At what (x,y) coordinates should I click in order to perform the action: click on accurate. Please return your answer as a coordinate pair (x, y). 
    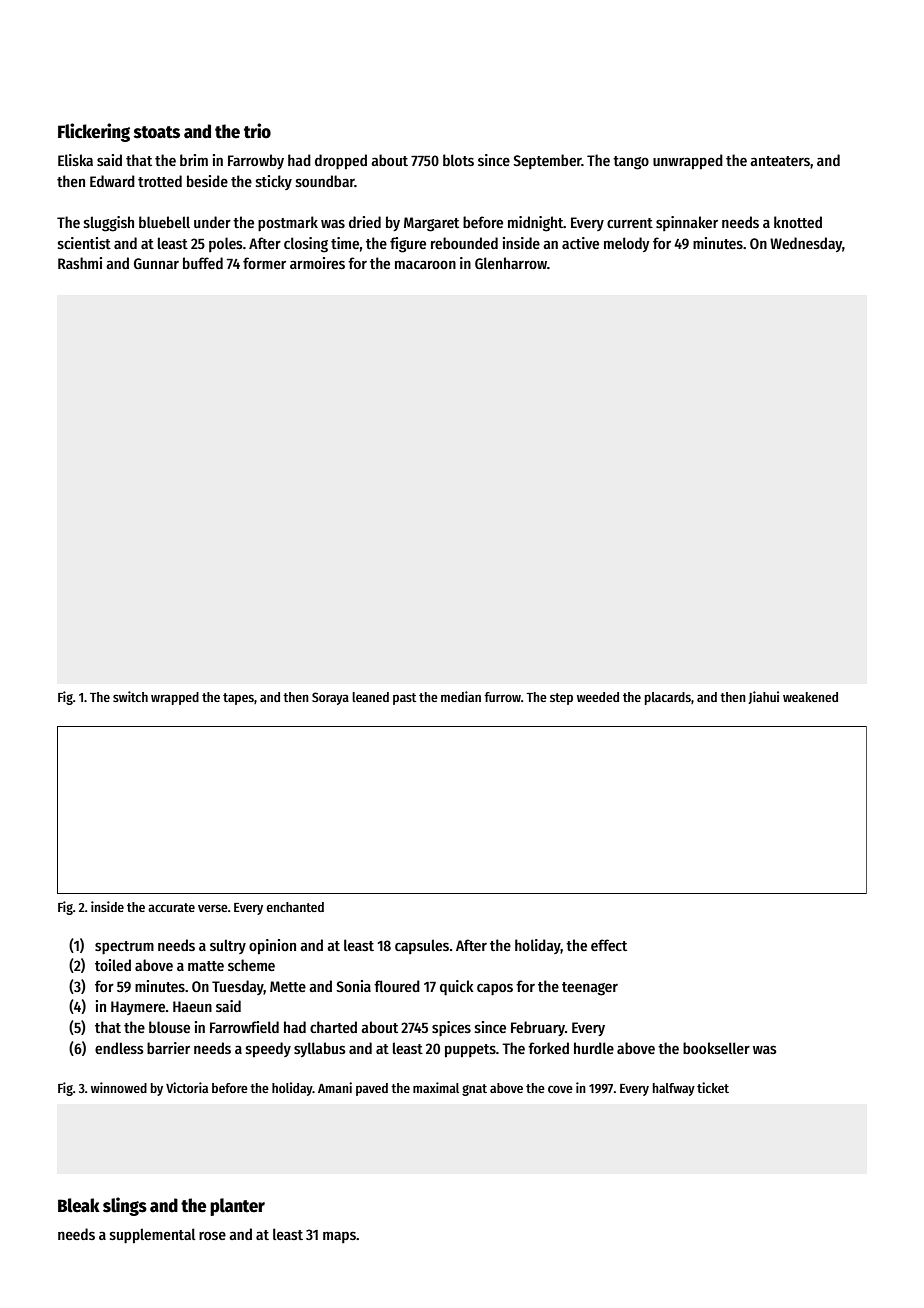
    Looking at the image, I should click on (171, 907).
